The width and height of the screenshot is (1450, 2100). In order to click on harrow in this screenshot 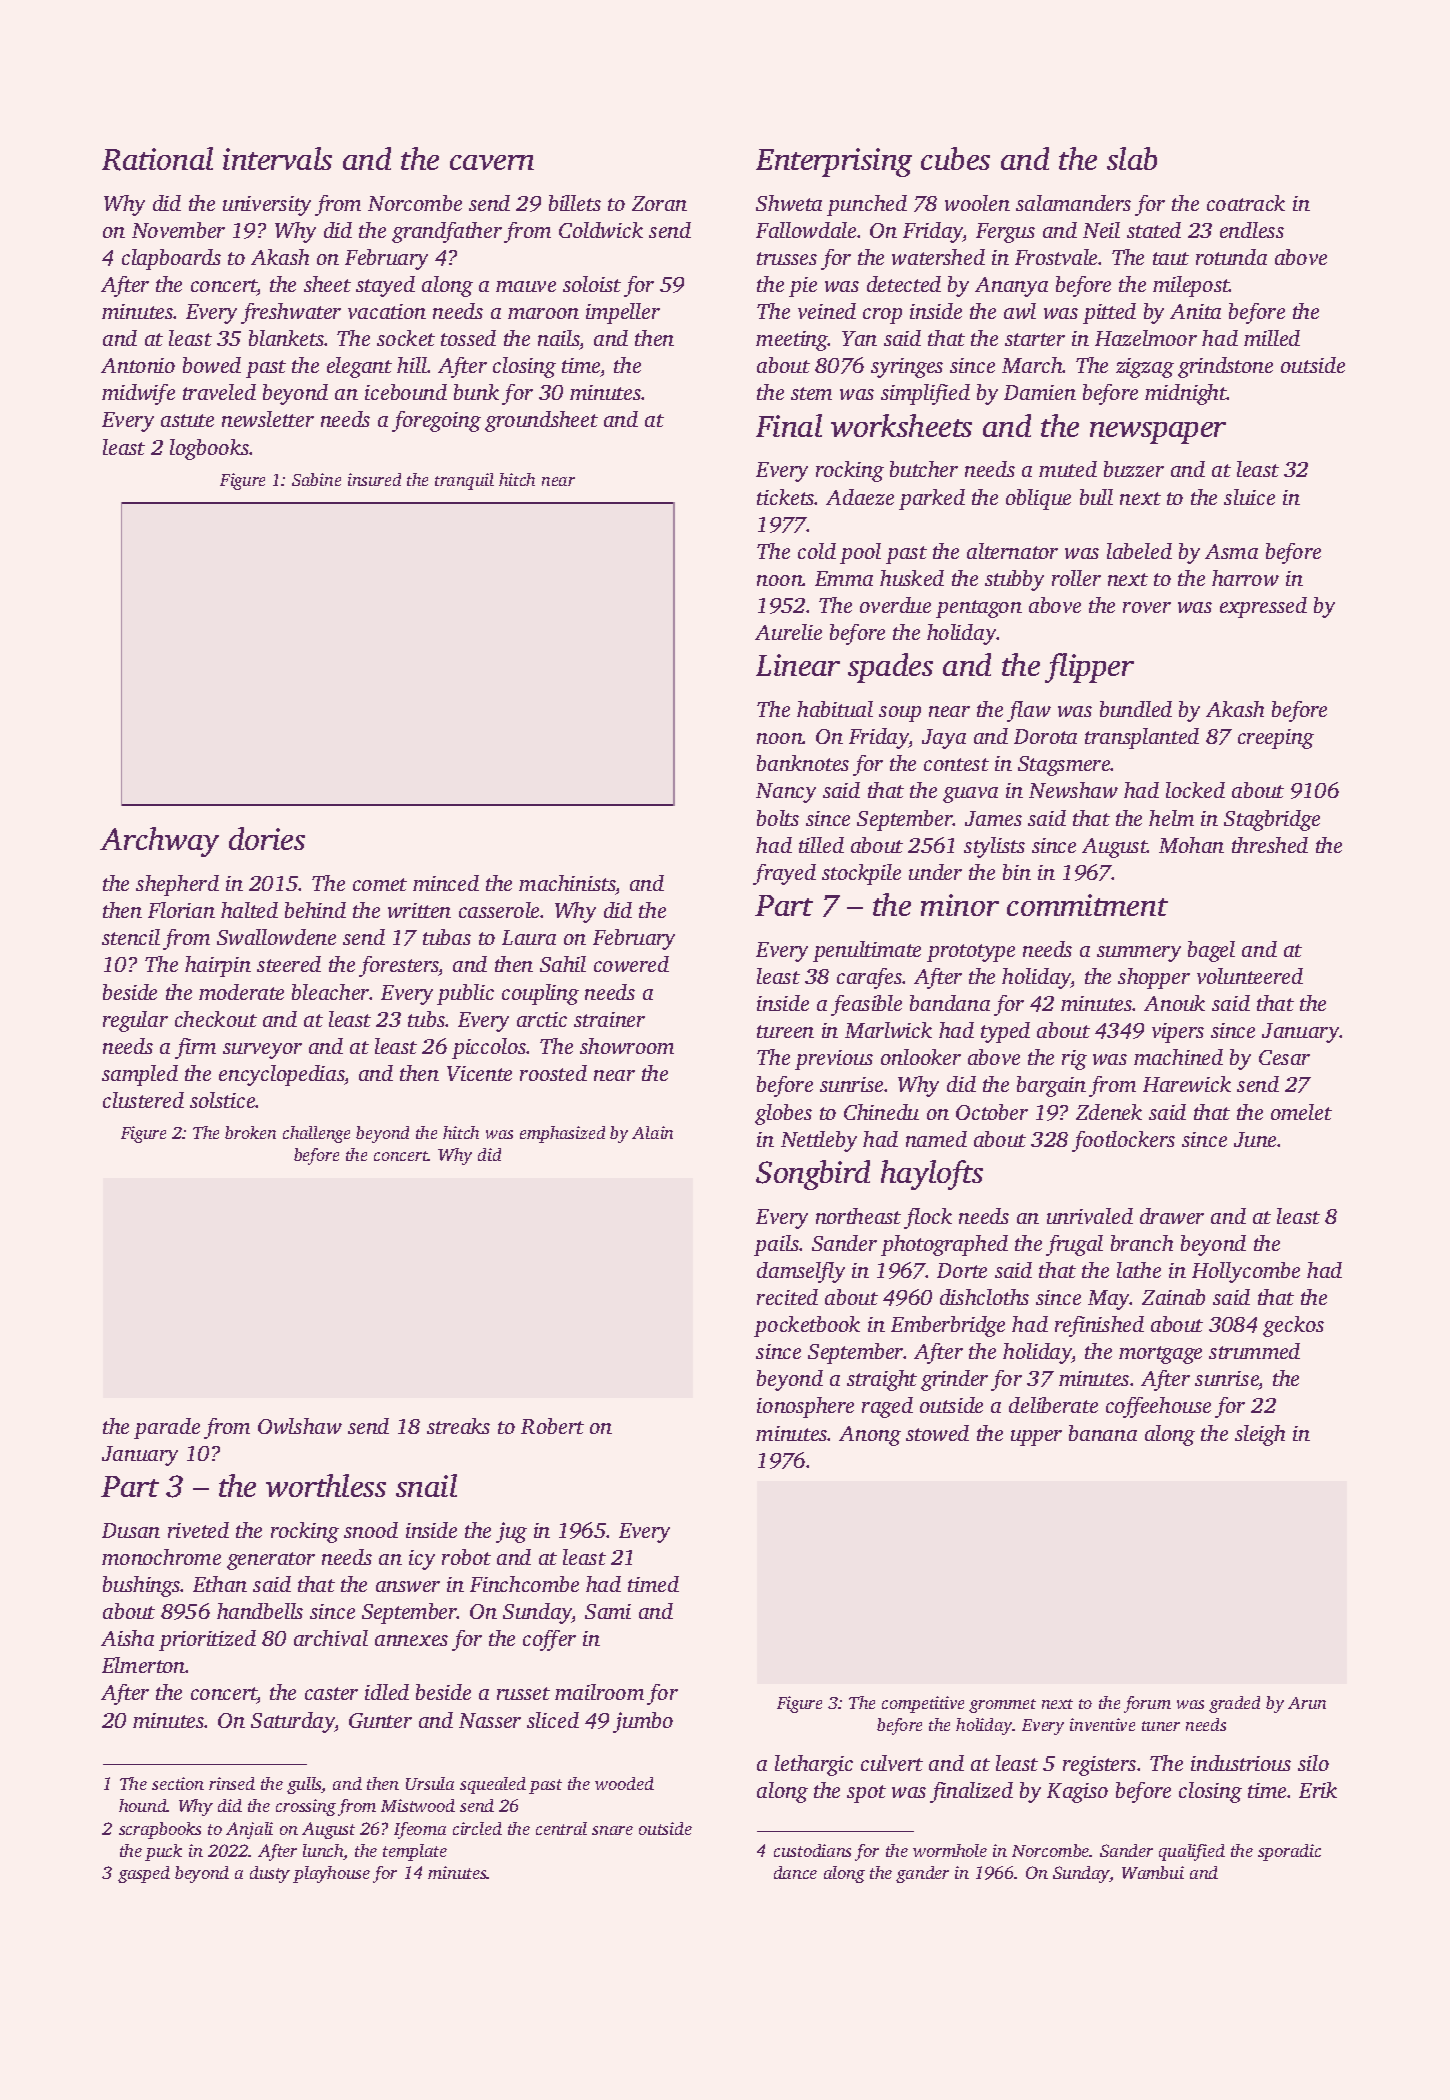, I will do `click(1245, 578)`.
